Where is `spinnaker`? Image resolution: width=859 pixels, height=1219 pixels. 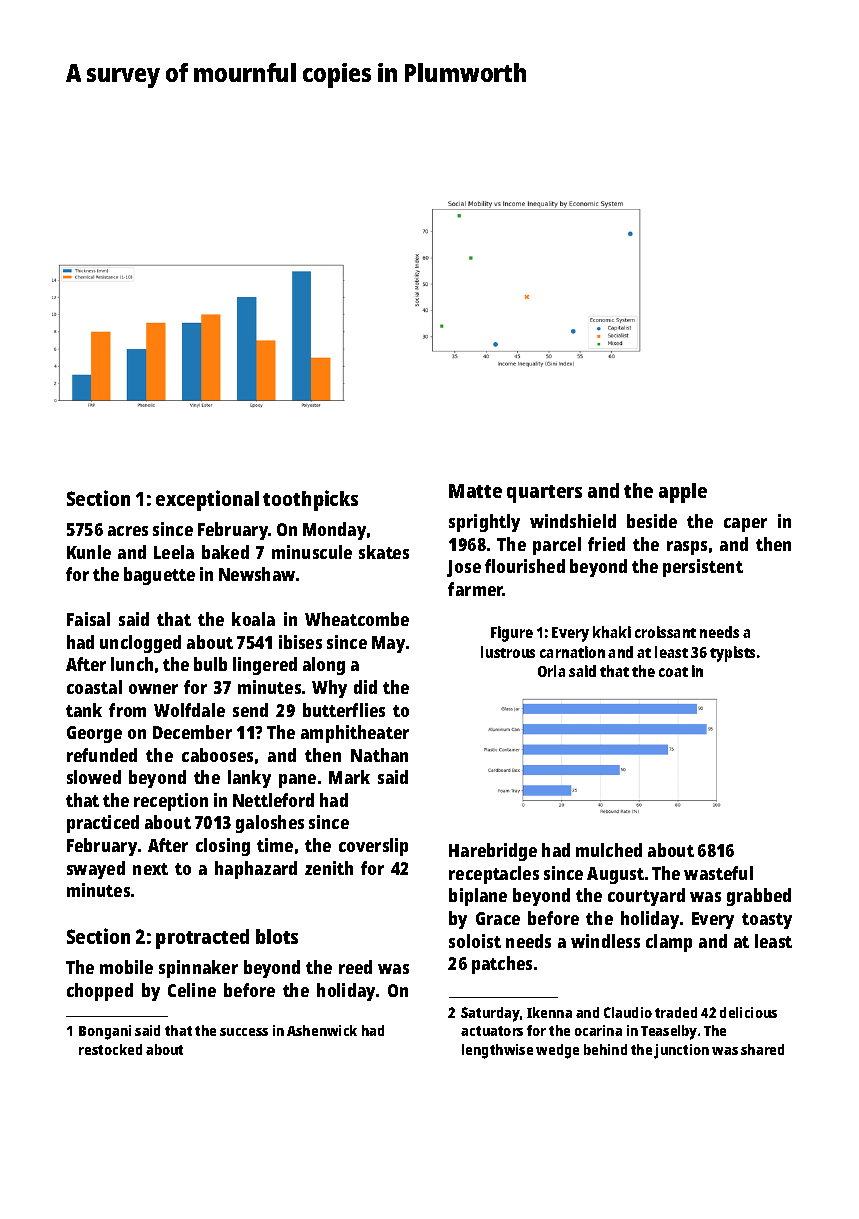 spinnaker is located at coordinates (198, 969).
